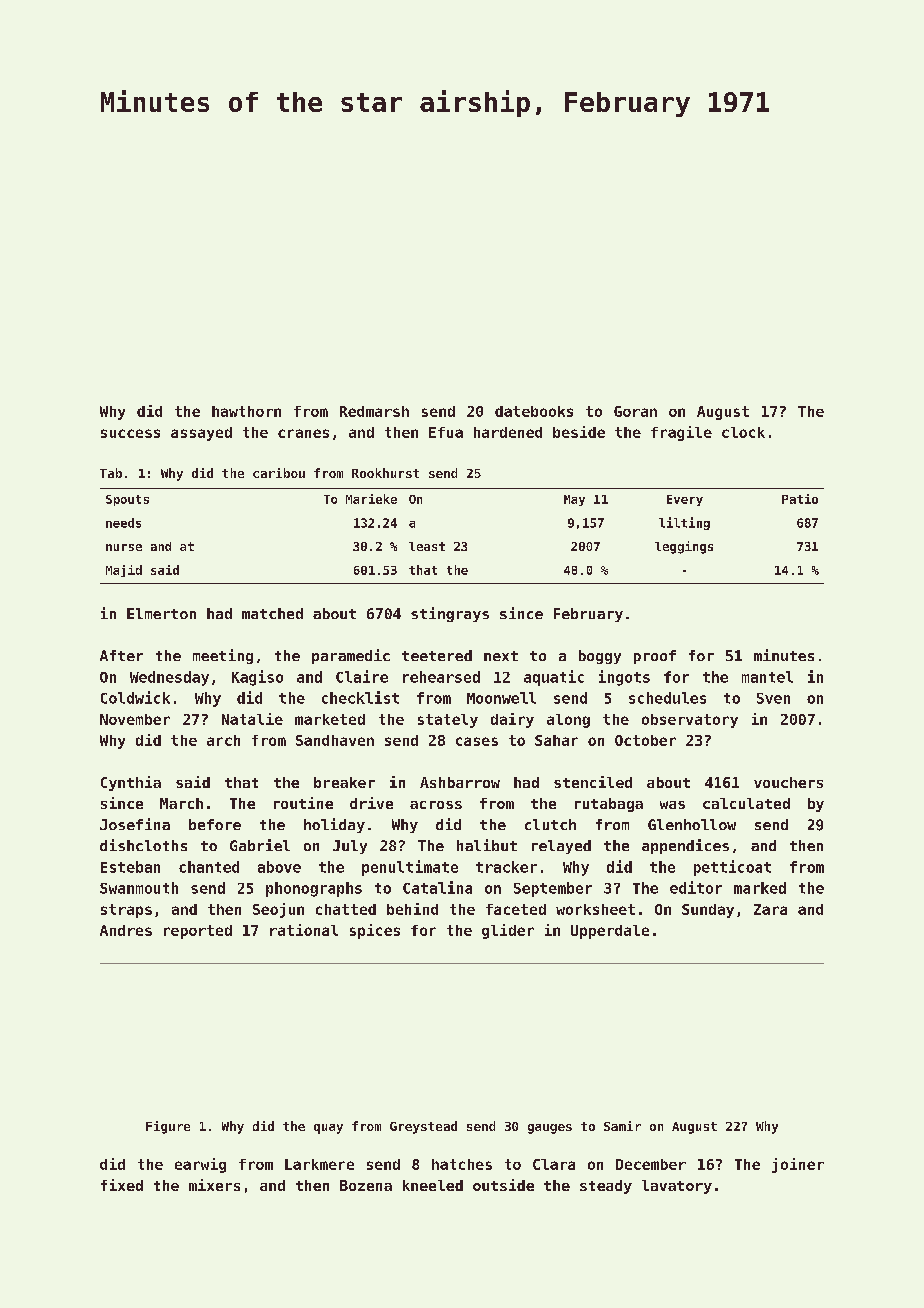  What do you see at coordinates (508, 931) in the screenshot?
I see `glider` at bounding box center [508, 931].
